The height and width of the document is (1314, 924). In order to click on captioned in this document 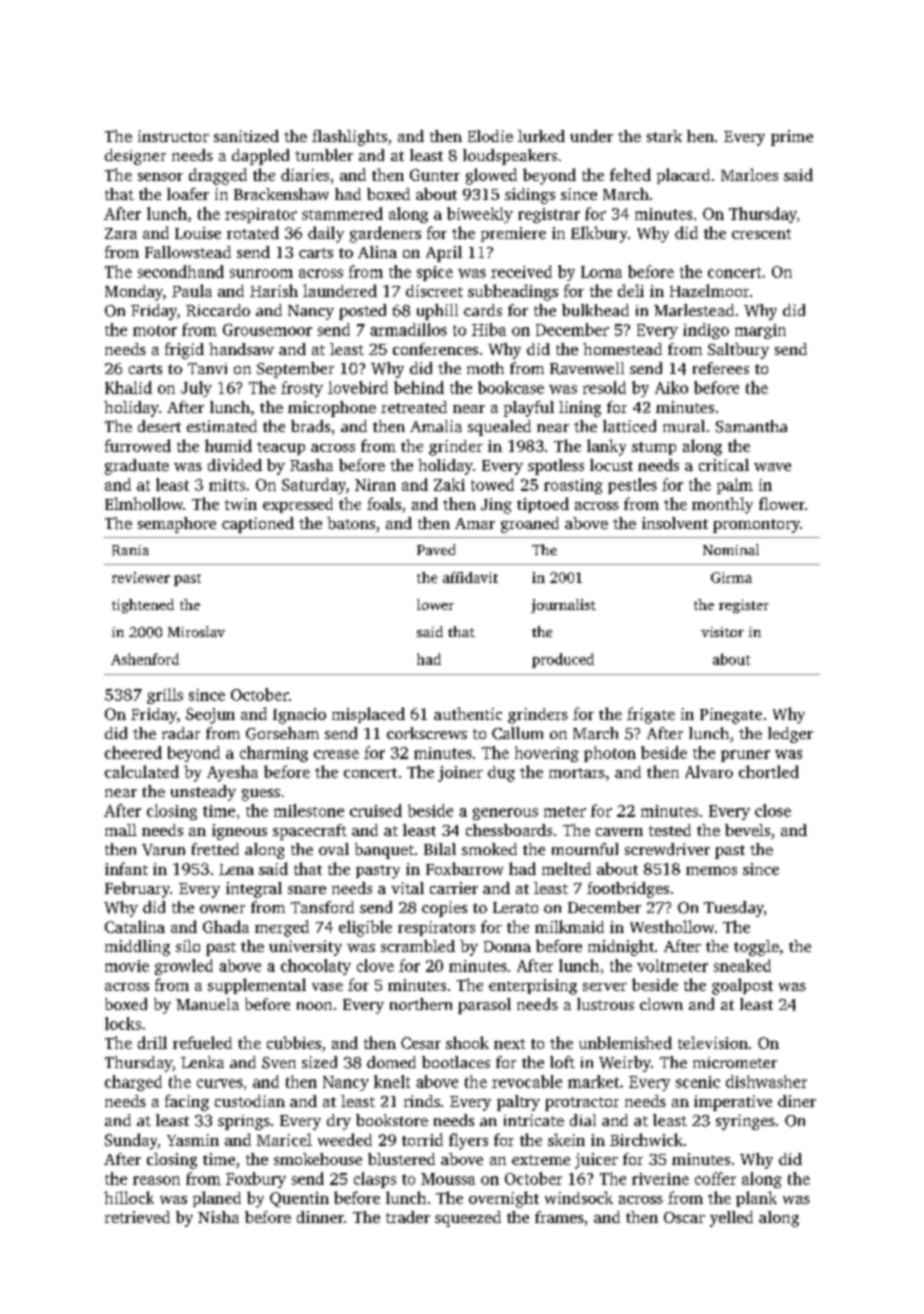, I will do `click(258, 525)`.
